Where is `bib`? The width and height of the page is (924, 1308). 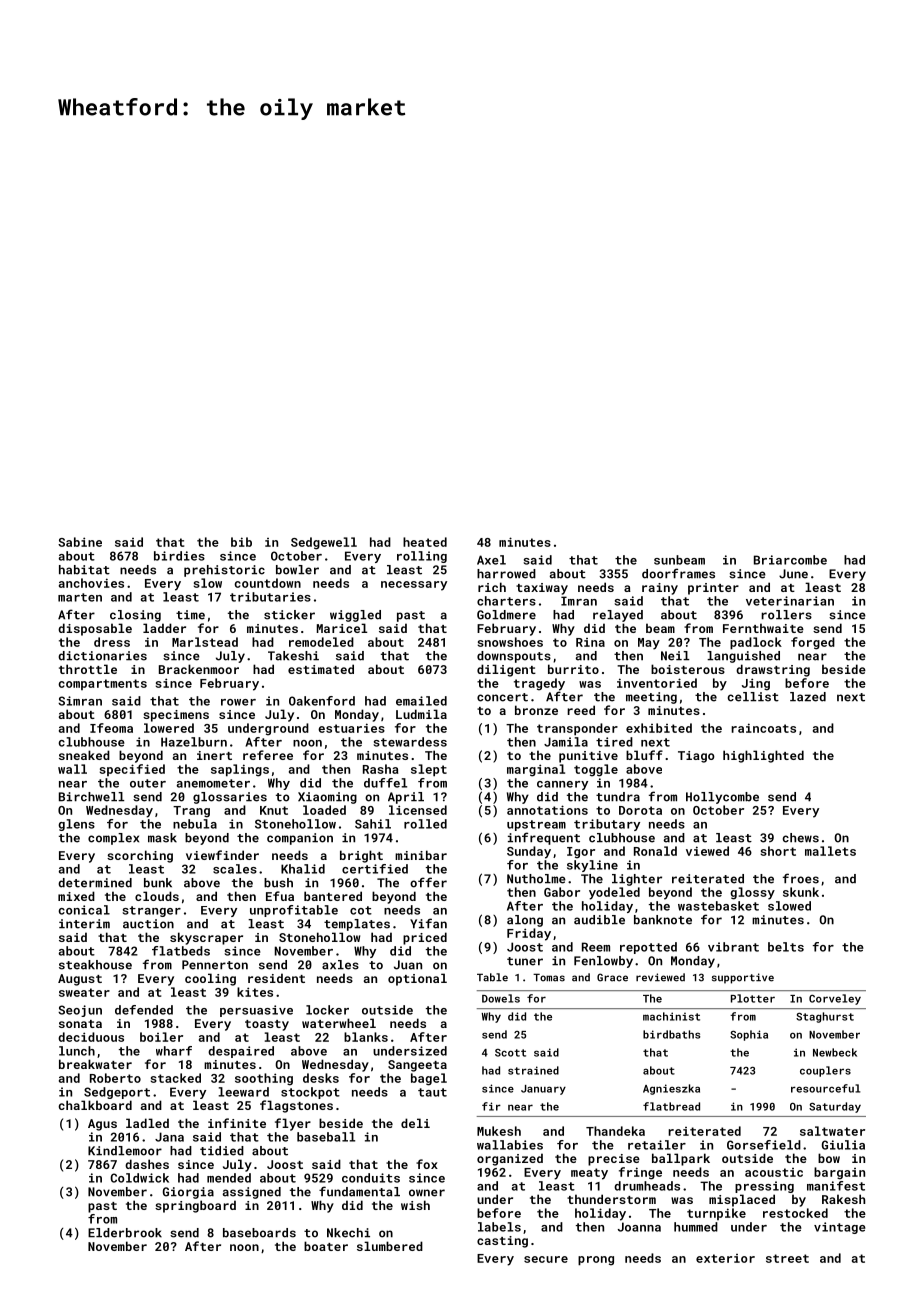
bib is located at coordinates (241, 542).
